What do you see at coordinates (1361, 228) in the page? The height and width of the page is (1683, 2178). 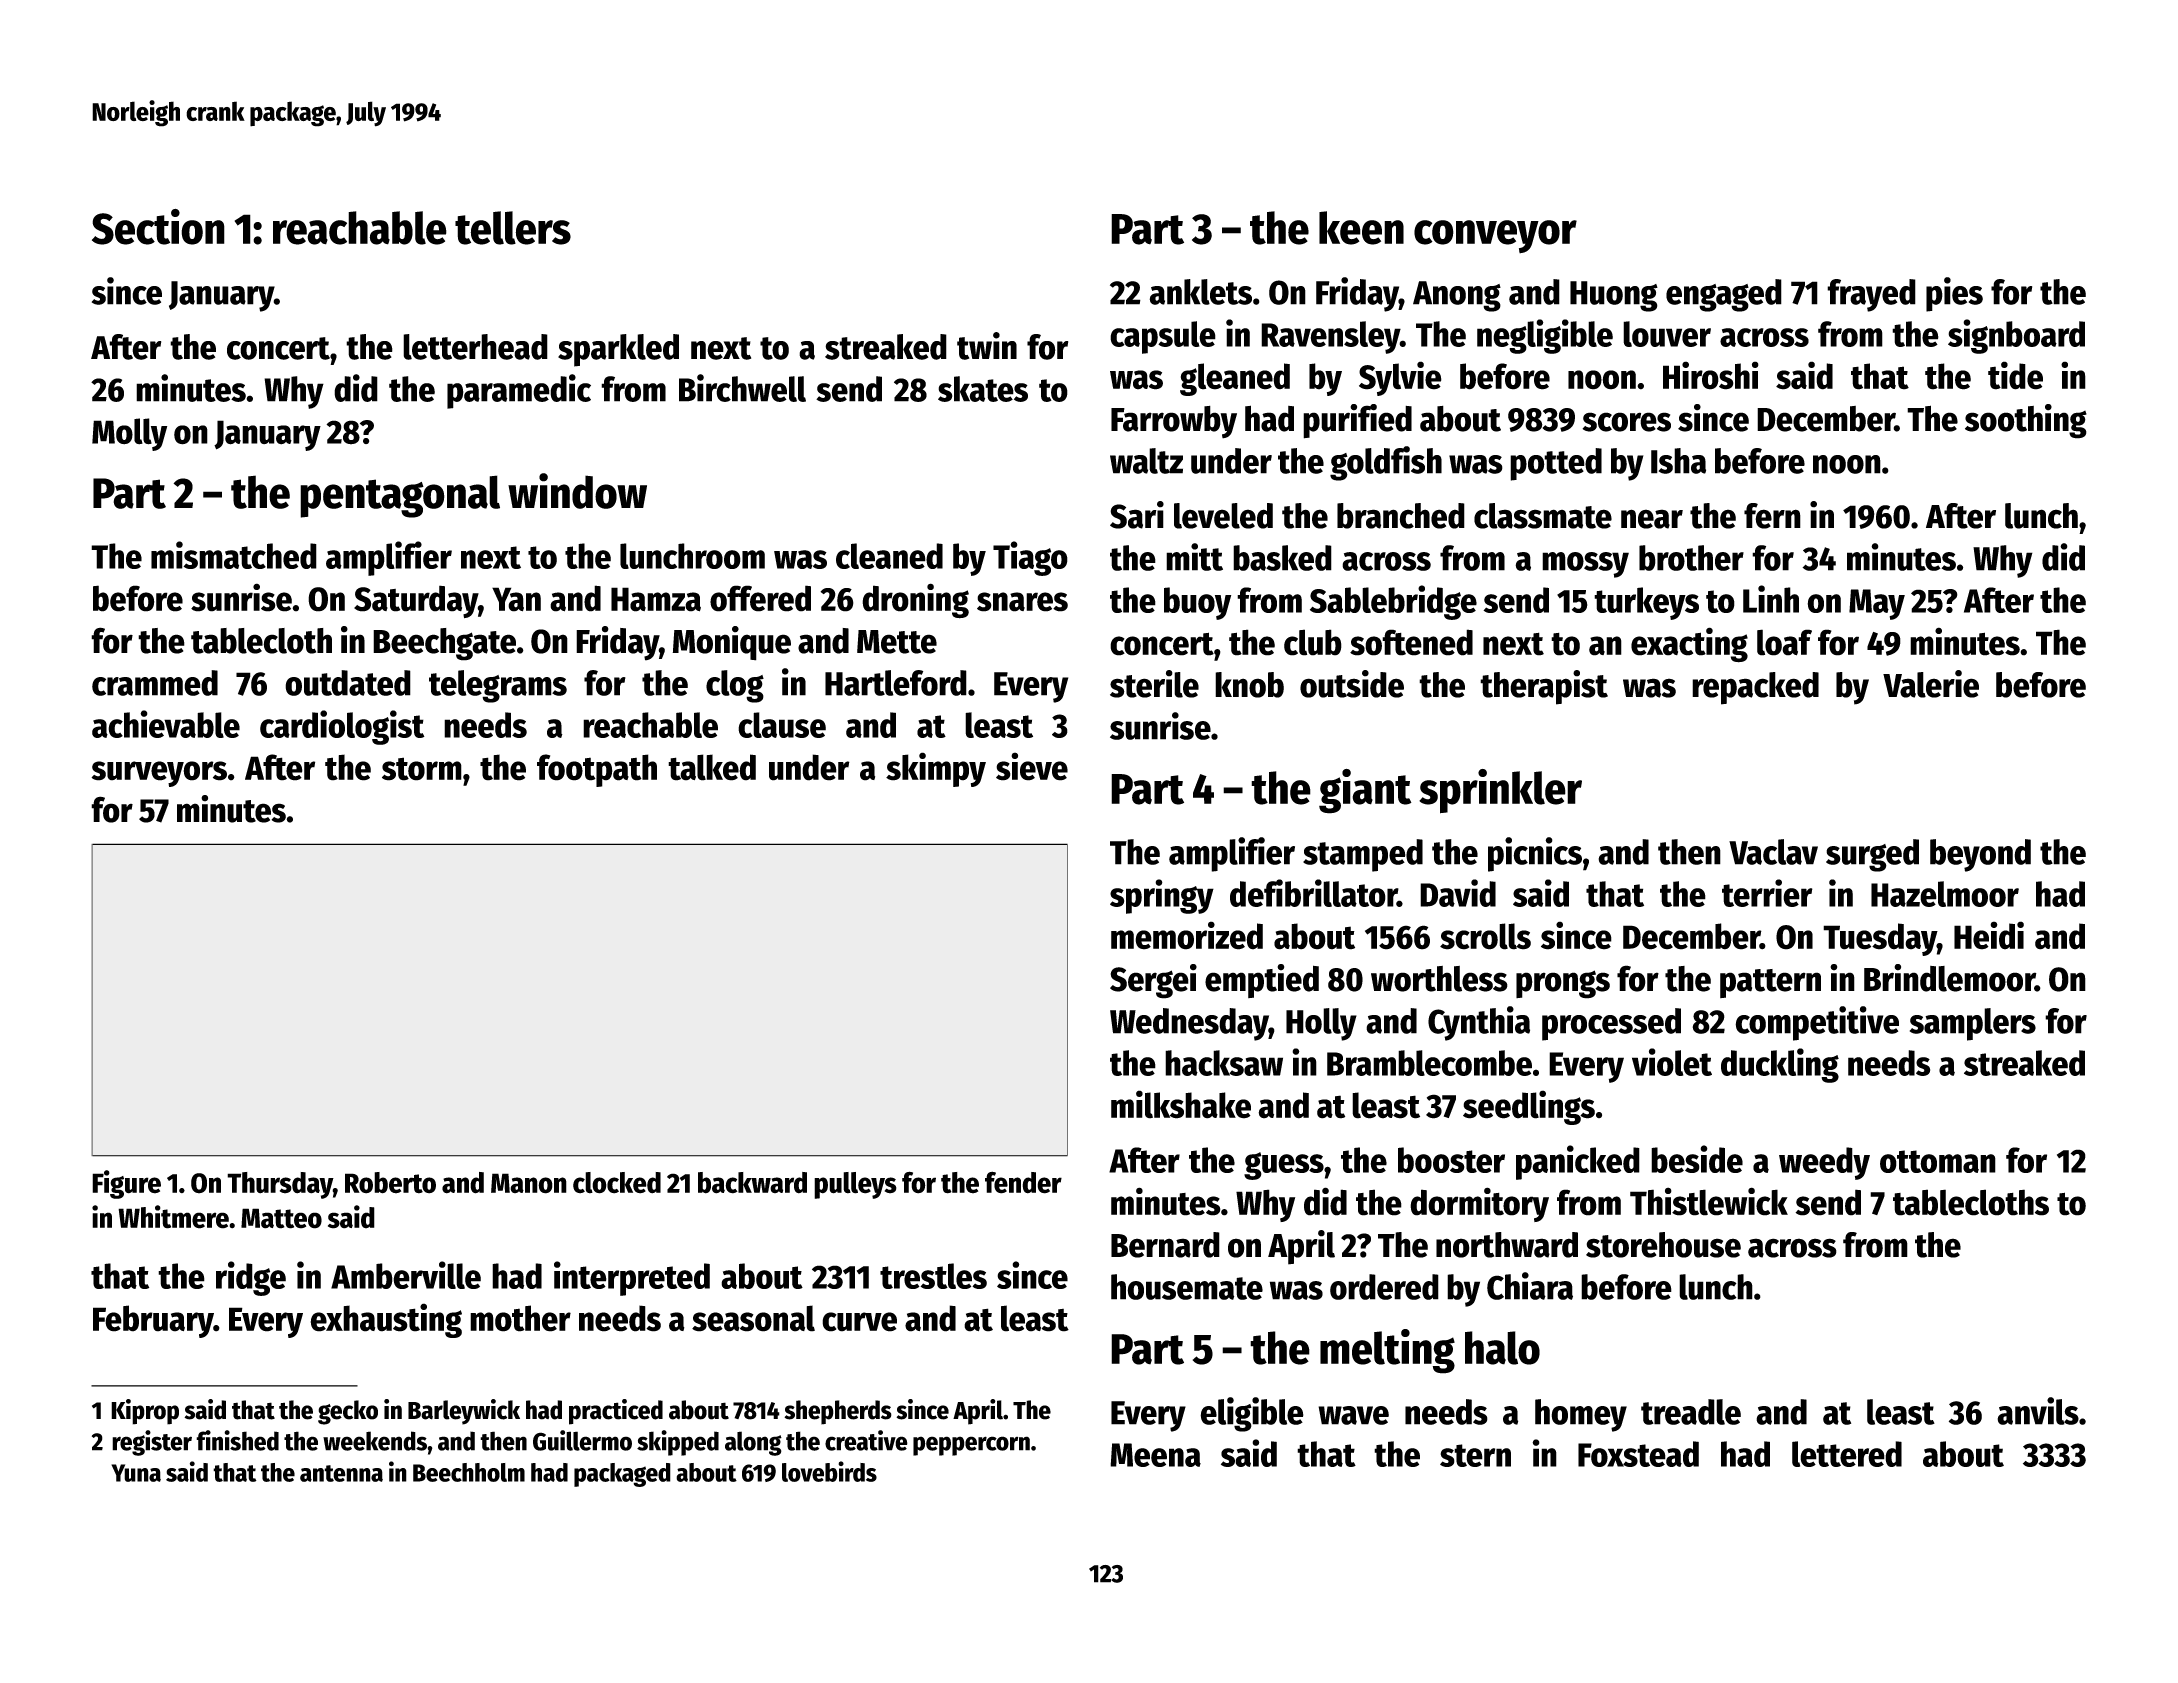 I see `keen` at bounding box center [1361, 228].
